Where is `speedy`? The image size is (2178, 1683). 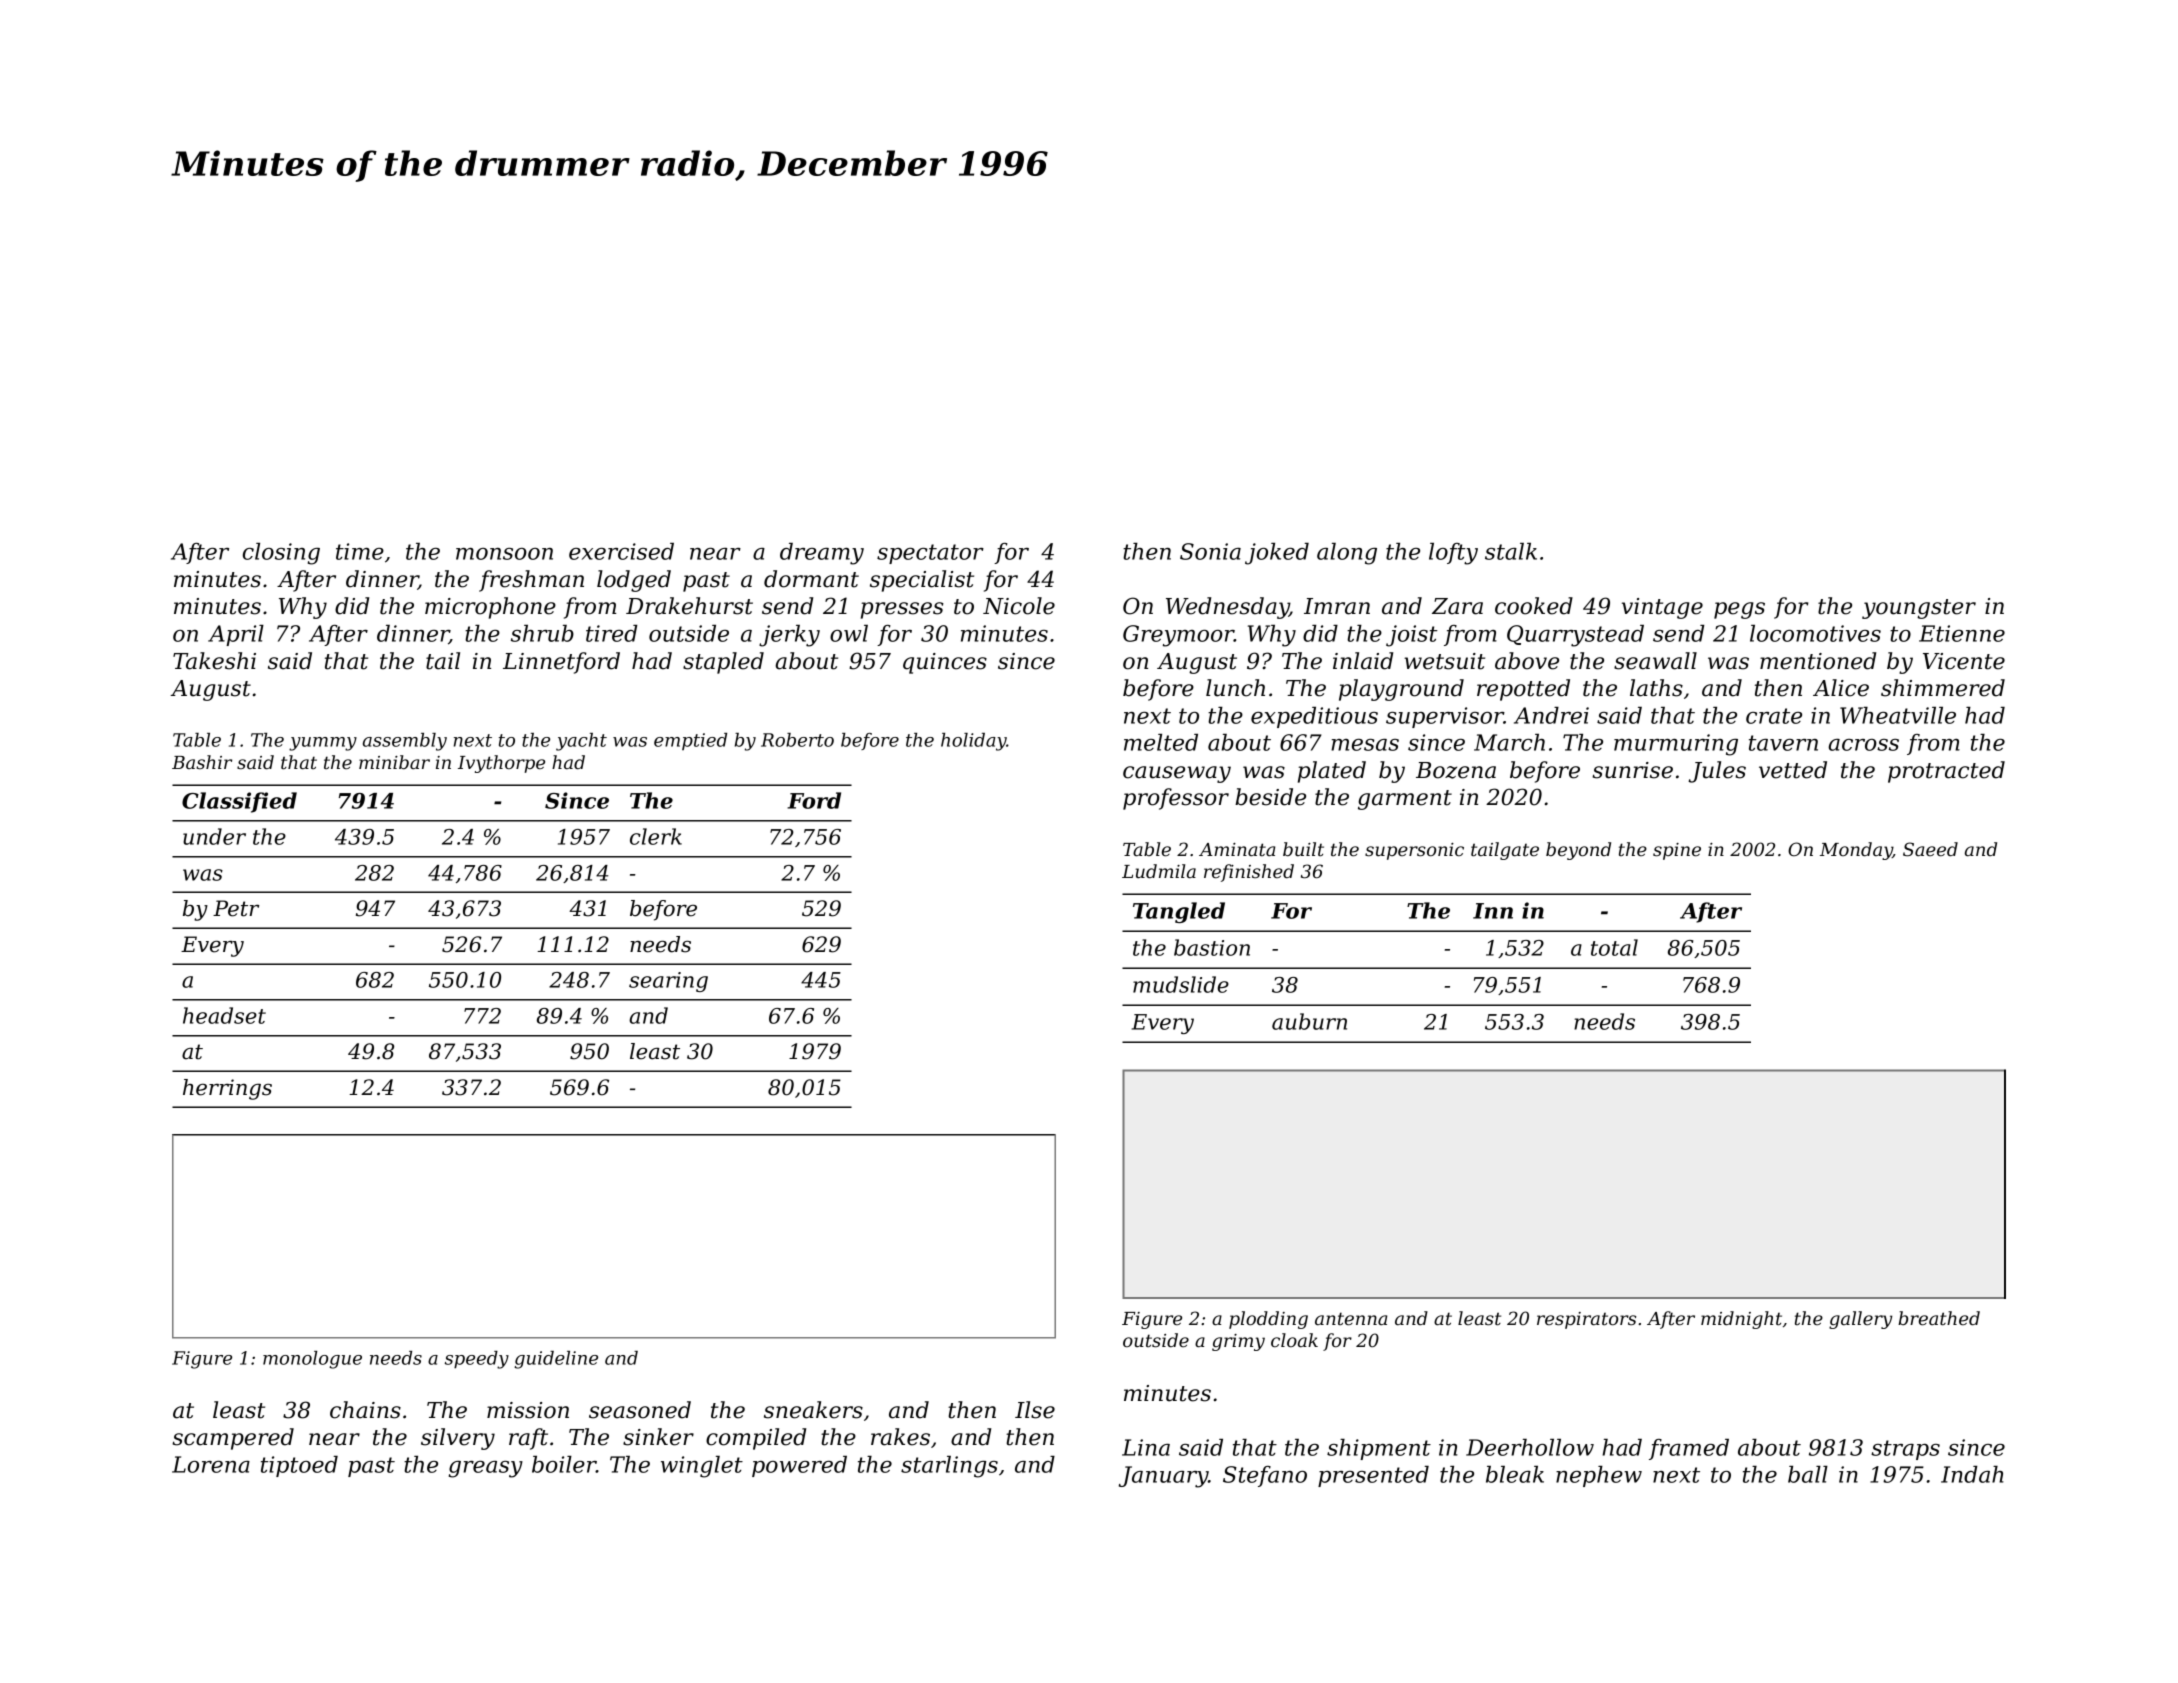 speedy is located at coordinates (477, 1360).
